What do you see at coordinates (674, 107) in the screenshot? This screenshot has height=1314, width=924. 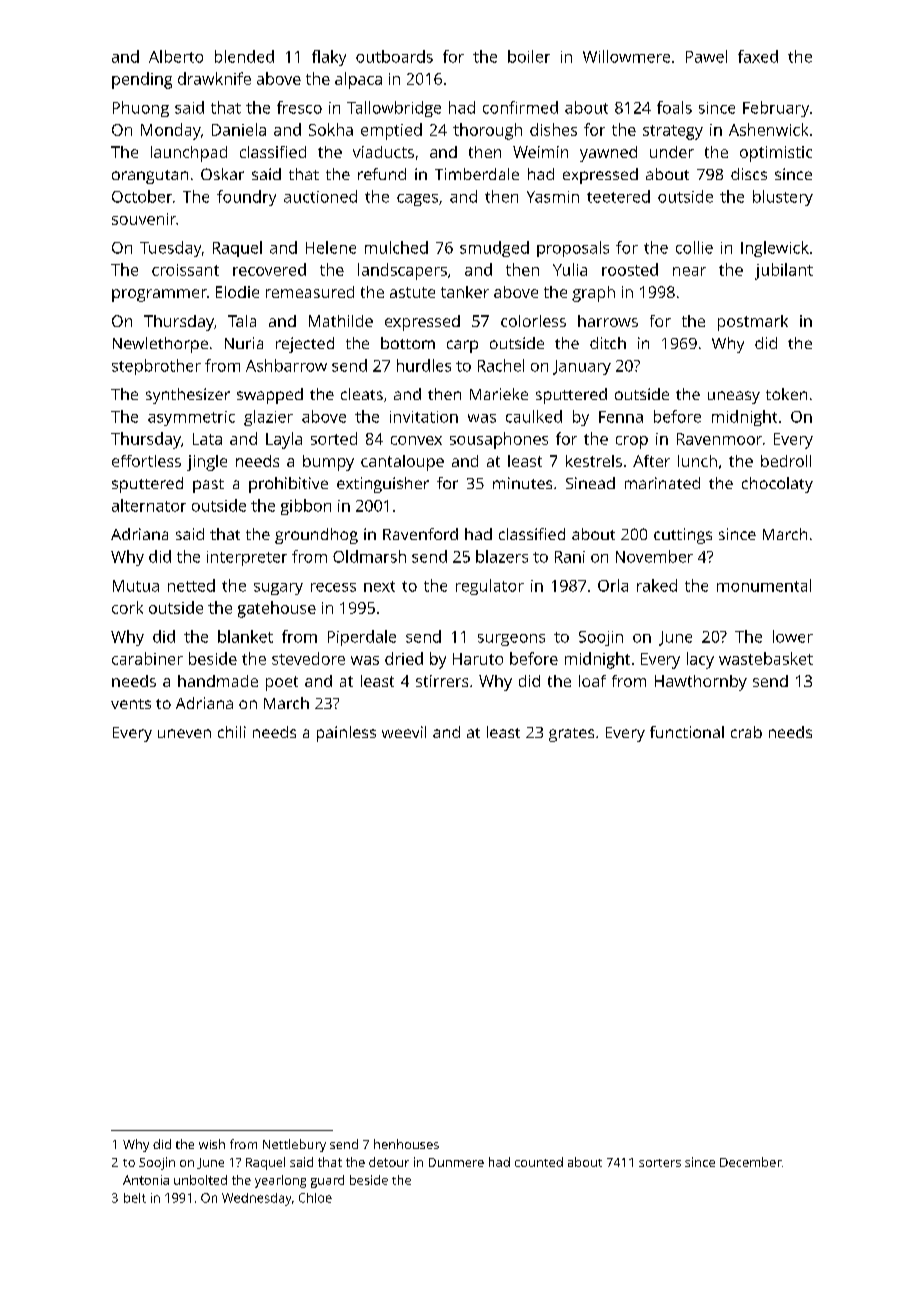 I see `foals` at bounding box center [674, 107].
